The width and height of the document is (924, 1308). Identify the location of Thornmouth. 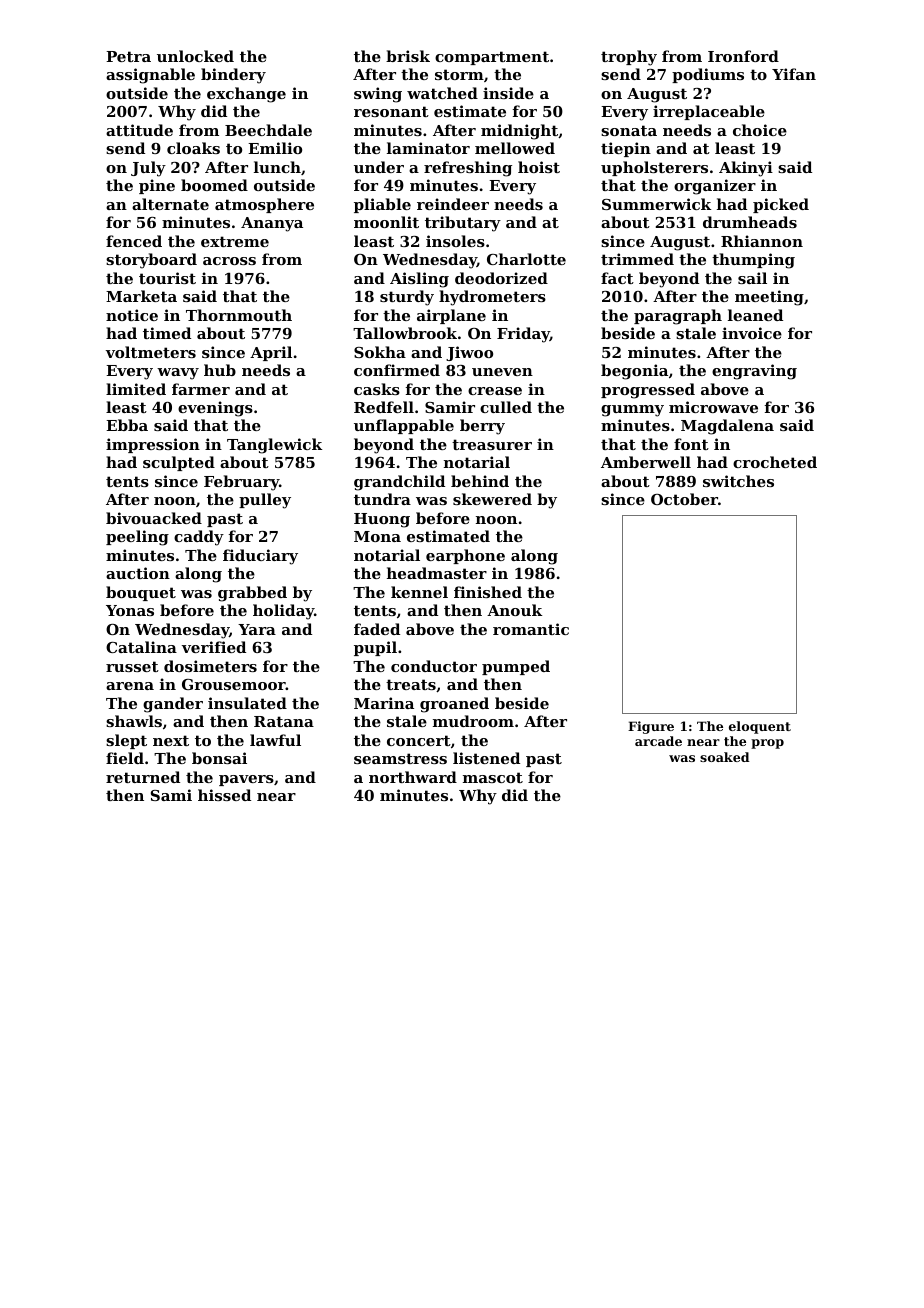
(239, 315).
